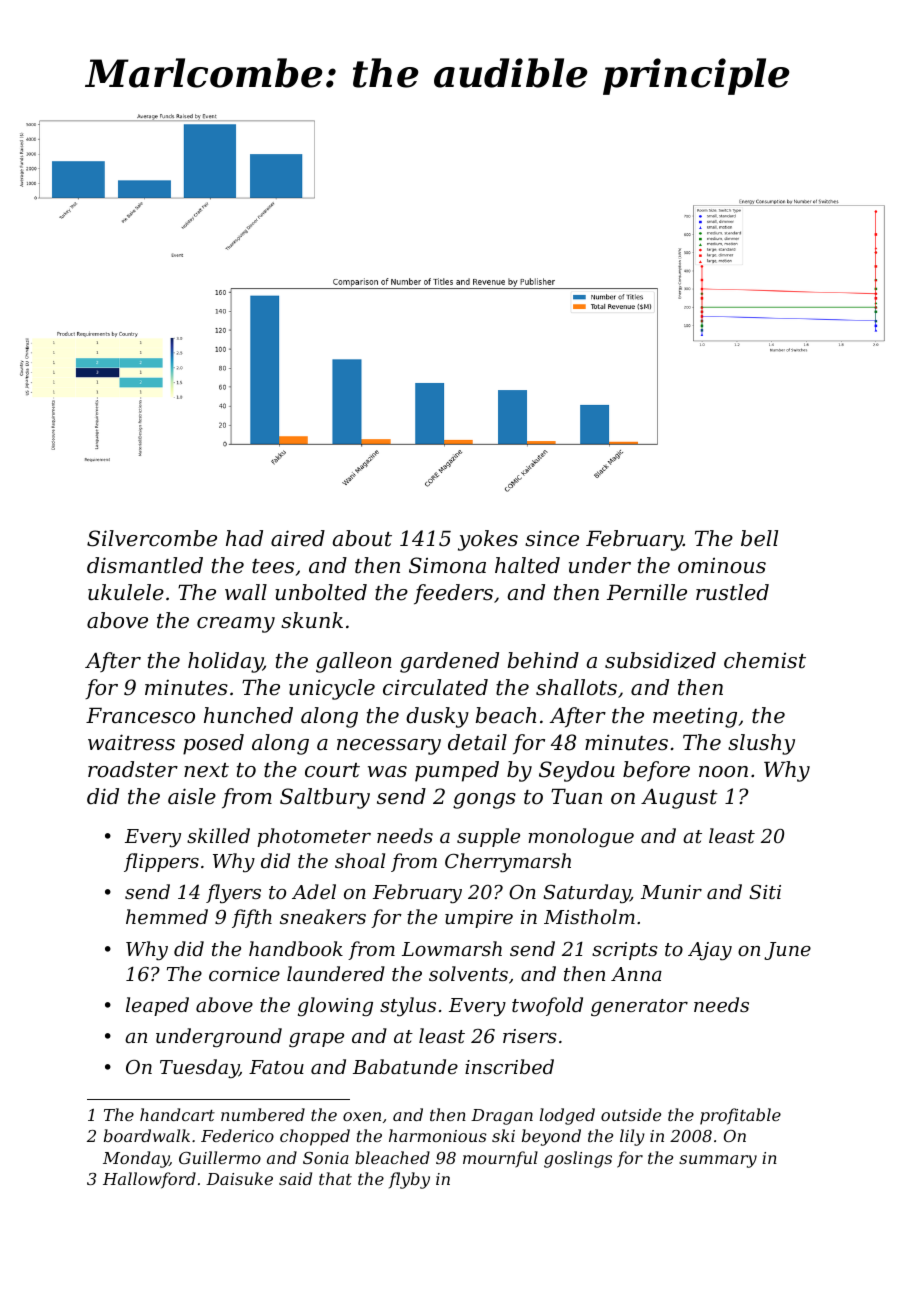  Describe the element at coordinates (218, 835) in the screenshot. I see `skilled` at that location.
